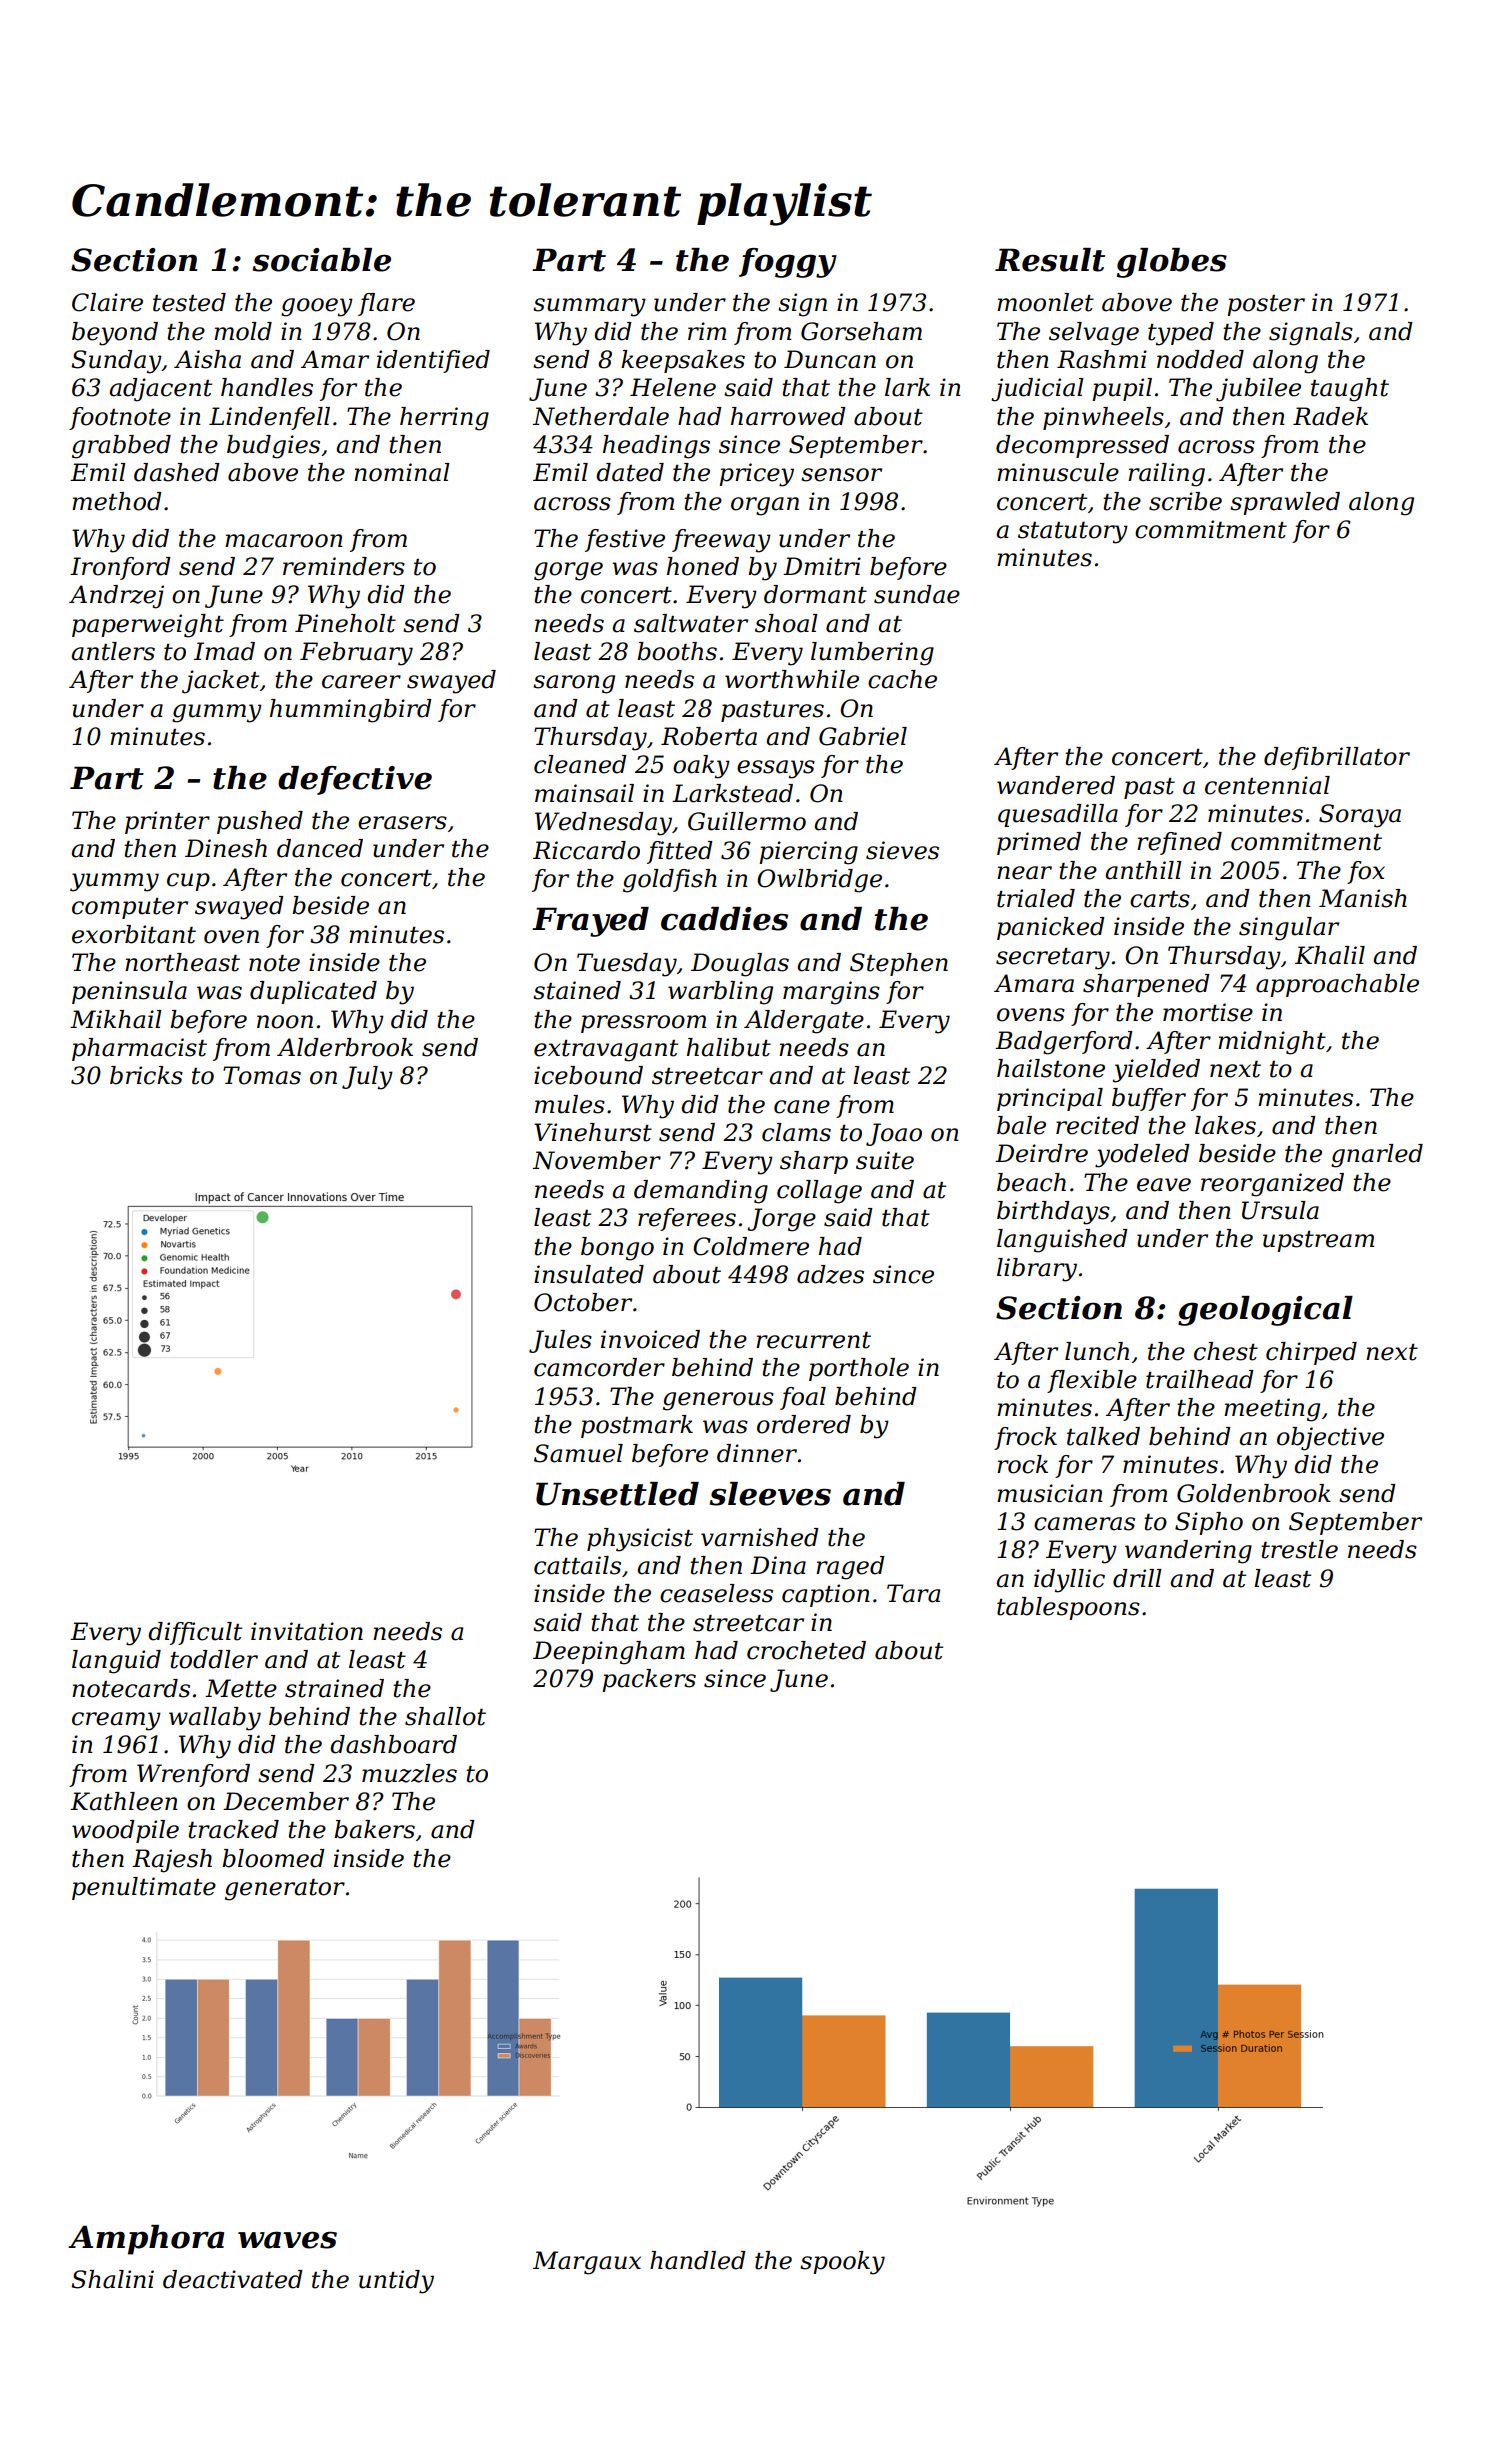  I want to click on difficult, so click(195, 1633).
